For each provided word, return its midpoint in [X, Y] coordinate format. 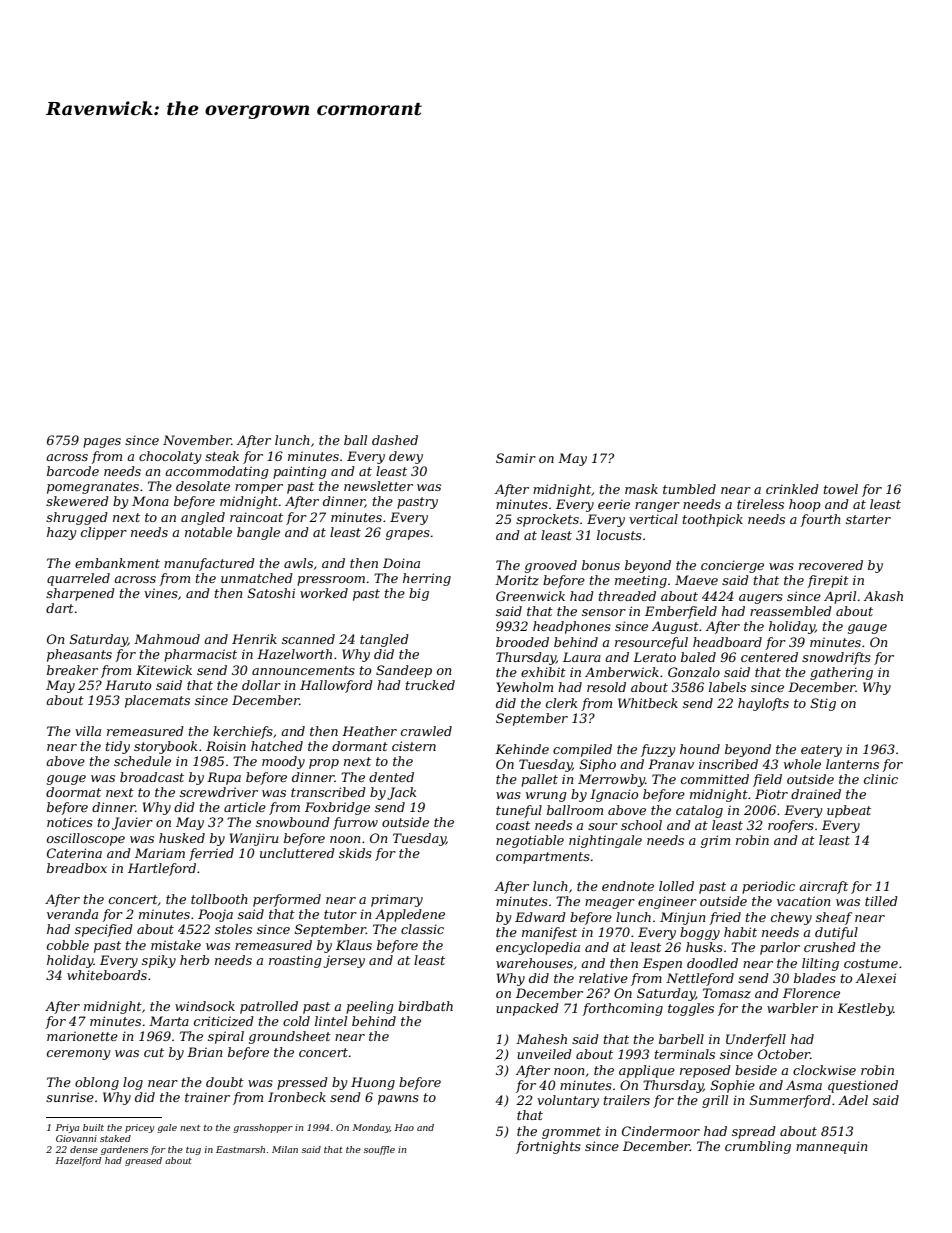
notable [208, 532]
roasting [295, 961]
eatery [821, 751]
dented [391, 777]
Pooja [215, 915]
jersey [344, 961]
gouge [66, 780]
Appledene [410, 915]
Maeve [696, 580]
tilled [881, 901]
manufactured [209, 564]
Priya [67, 1128]
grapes [408, 535]
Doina [401, 563]
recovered [831, 565]
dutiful [836, 933]
